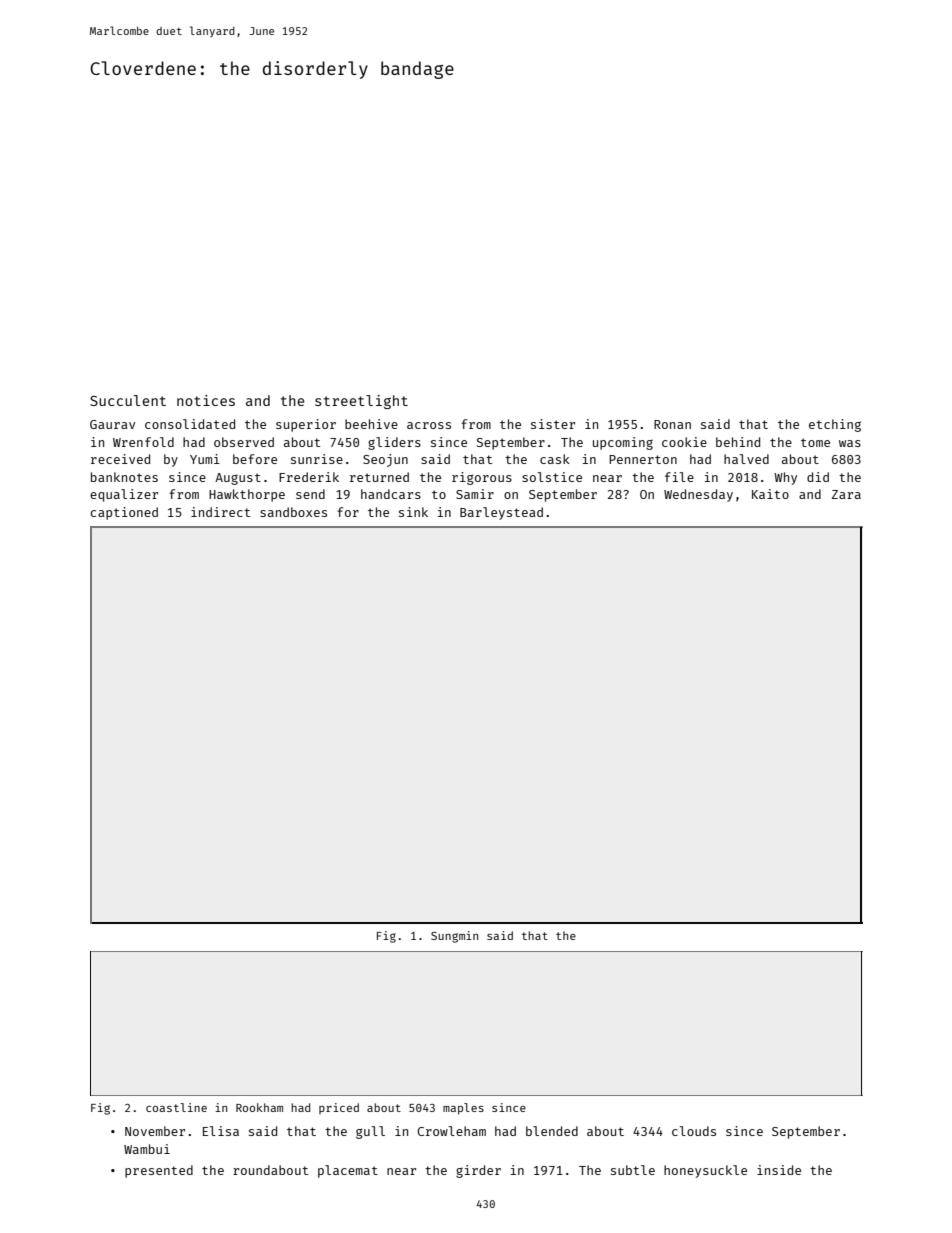 The width and height of the image is (952, 1233). Describe the element at coordinates (128, 400) in the image. I see `Succulent` at that location.
